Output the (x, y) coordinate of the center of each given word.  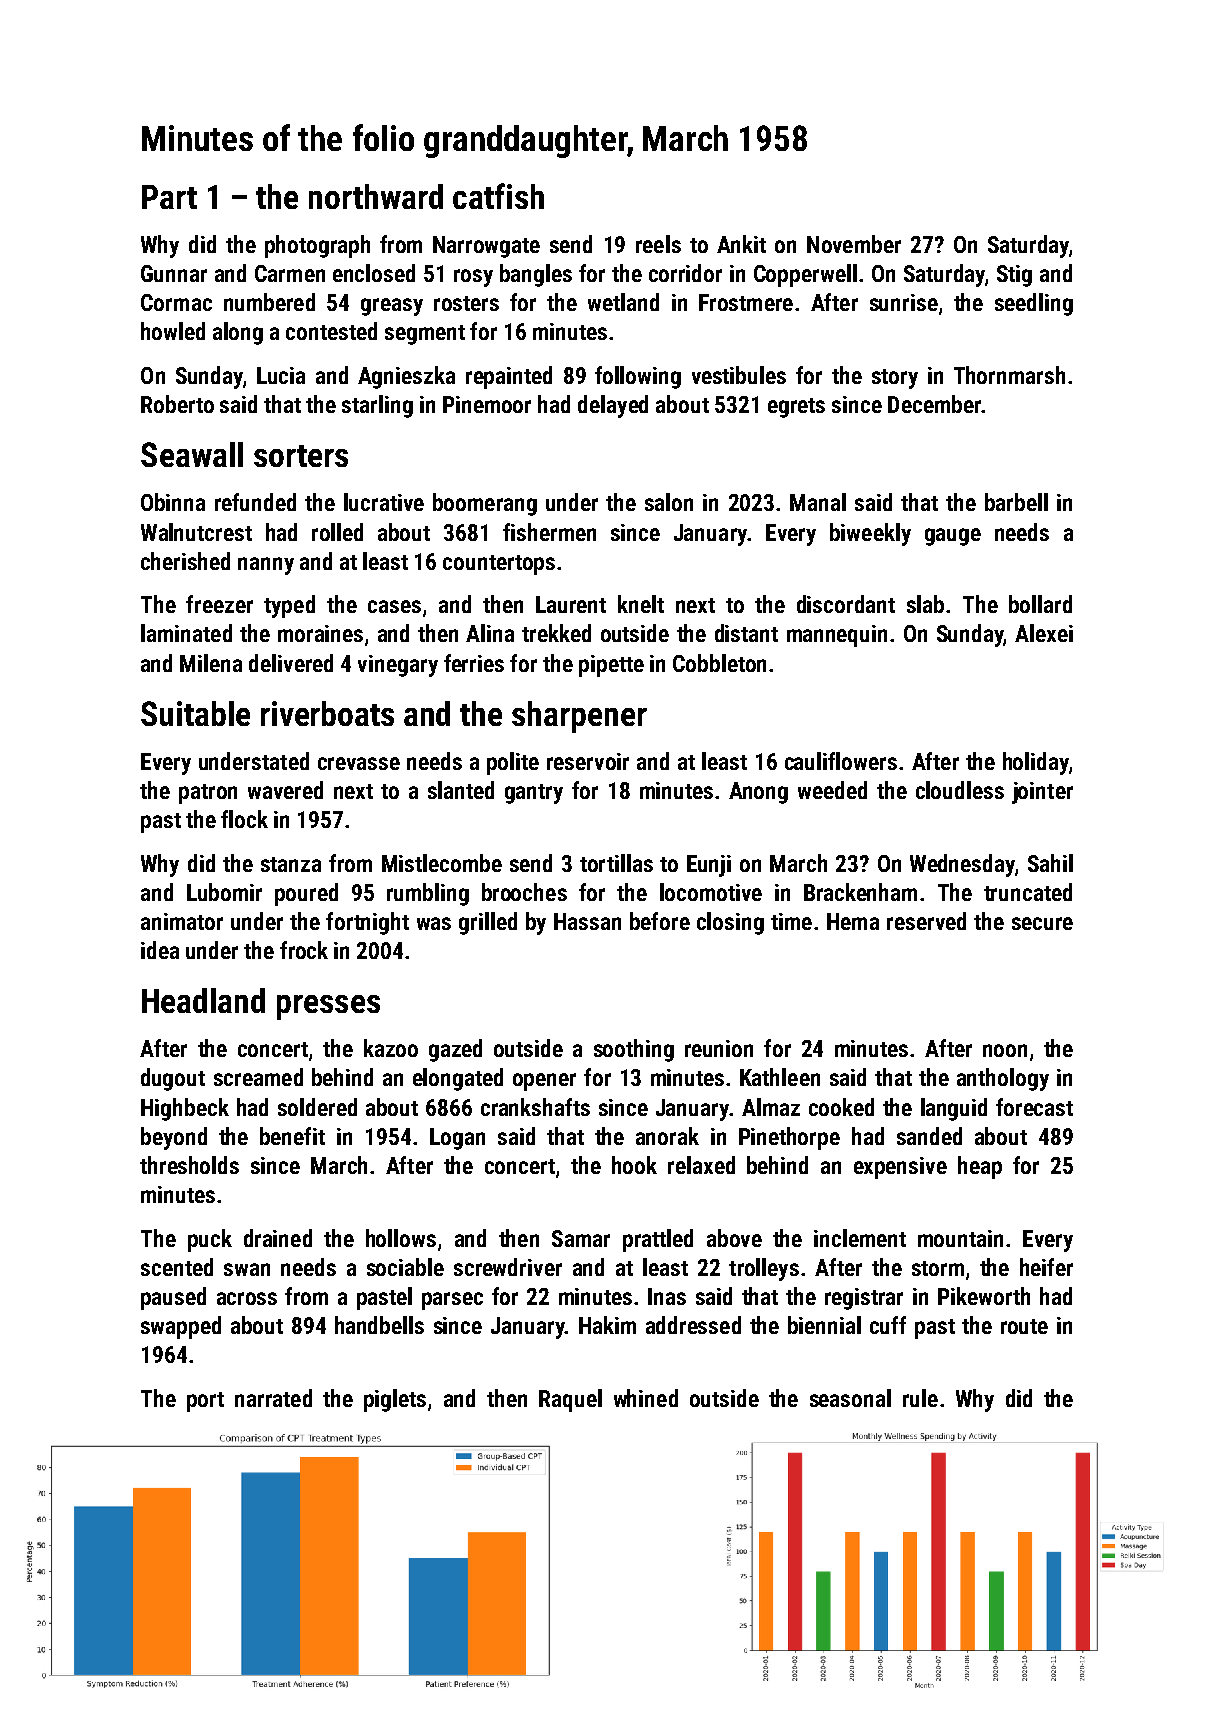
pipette (611, 666)
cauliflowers (841, 761)
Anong (758, 793)
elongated (458, 1079)
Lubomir (224, 892)
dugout (173, 1079)
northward (376, 196)
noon (1005, 1050)
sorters (301, 456)
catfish (498, 196)
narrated (273, 1398)
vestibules (739, 375)
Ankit (741, 244)
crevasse (359, 763)
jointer (1042, 793)
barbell (1016, 502)
